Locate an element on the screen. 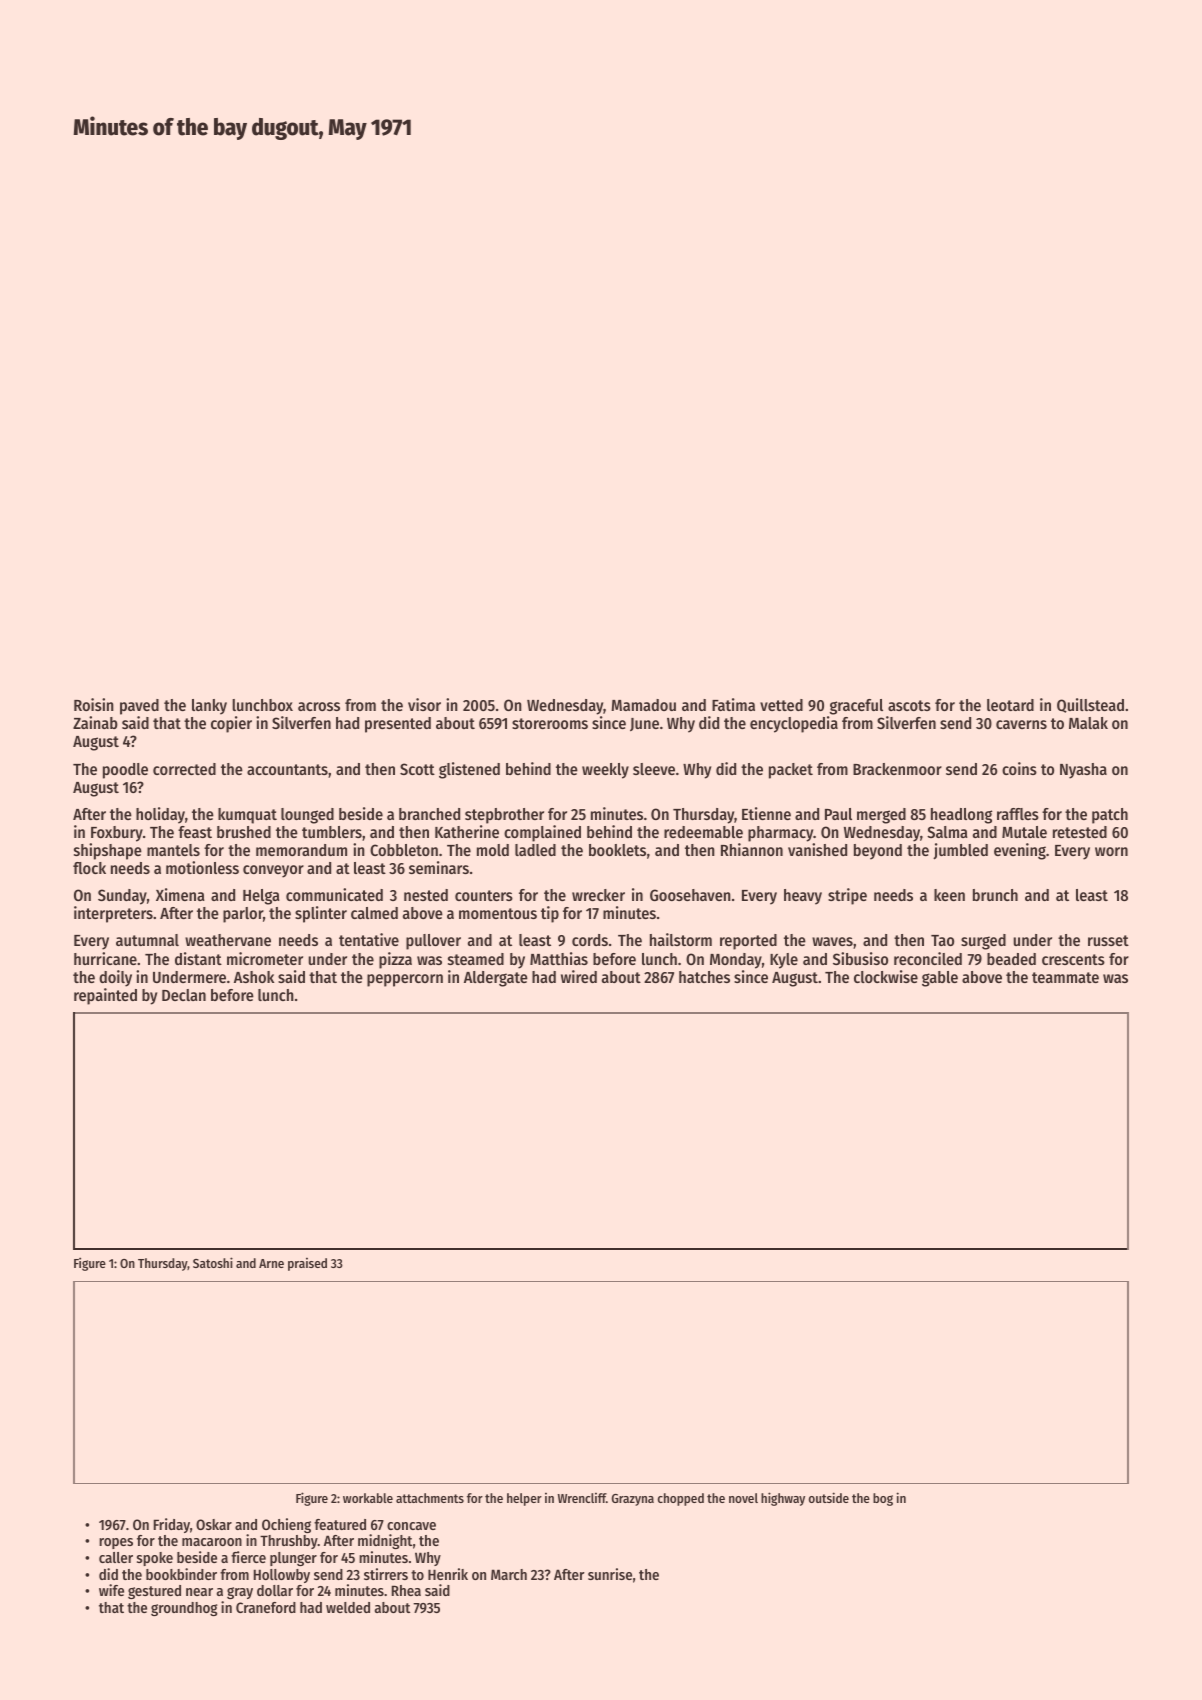 This screenshot has width=1202, height=1700. praised is located at coordinates (307, 1264).
